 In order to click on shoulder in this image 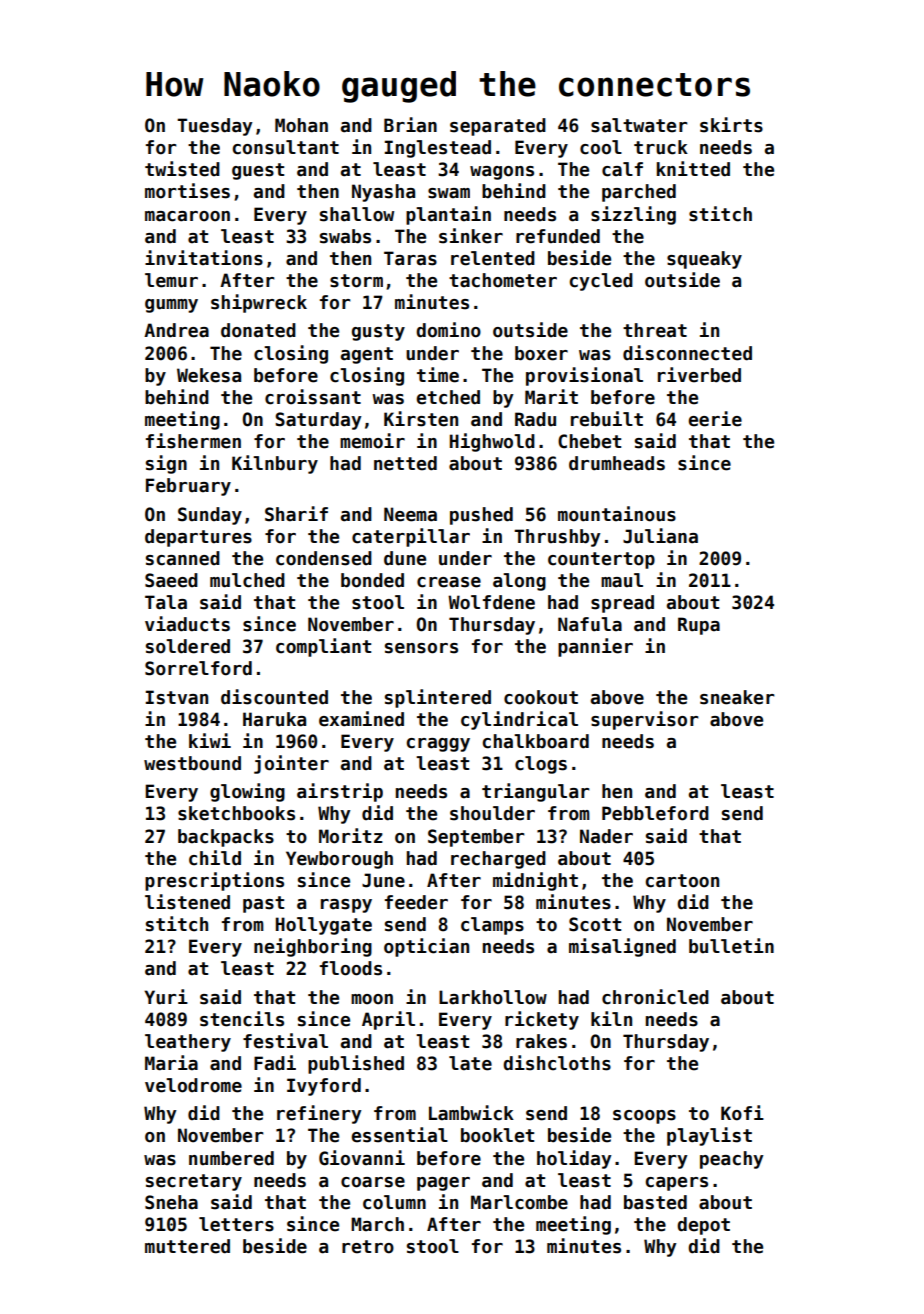, I will do `click(492, 813)`.
